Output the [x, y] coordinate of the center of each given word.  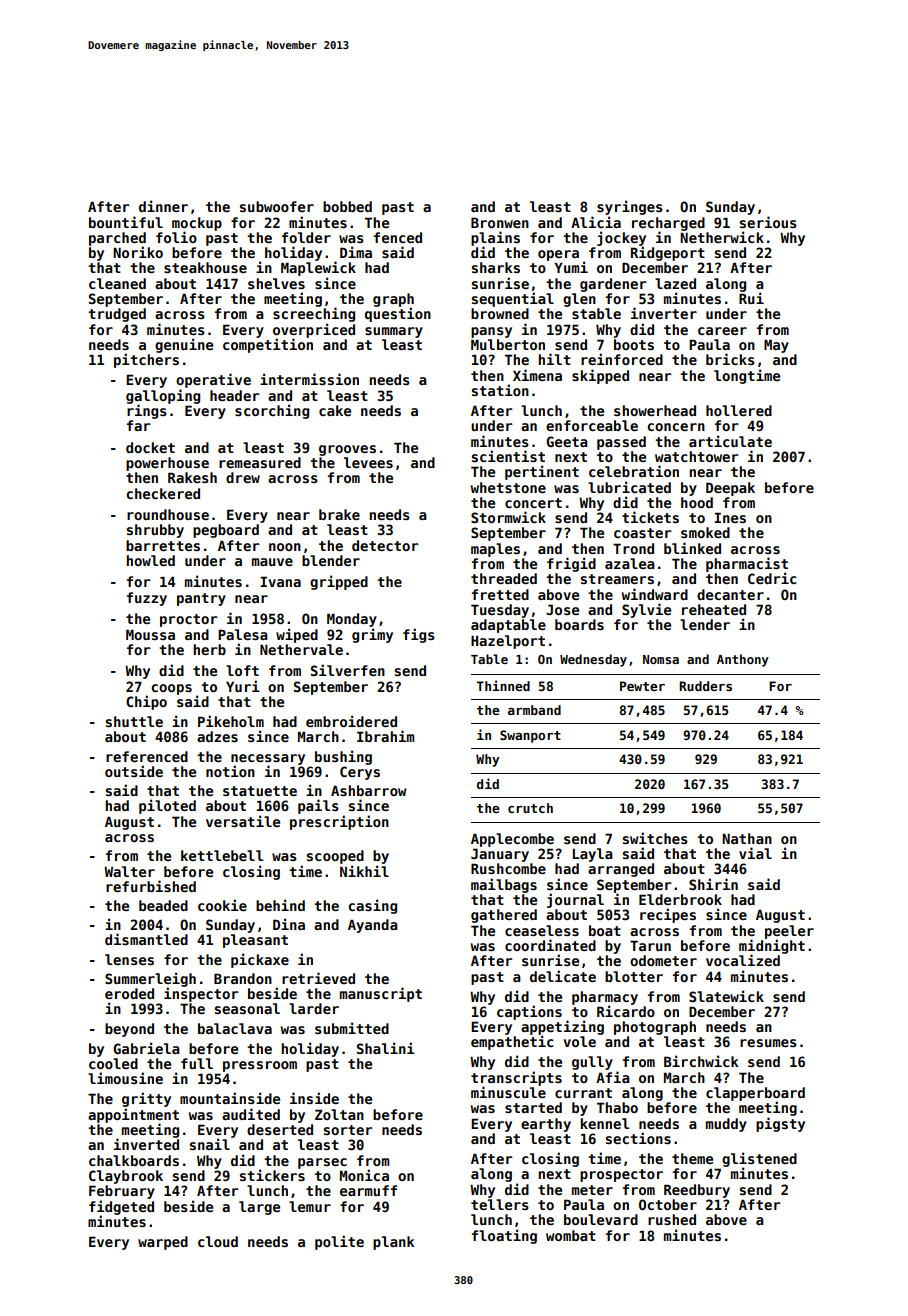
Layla [593, 855]
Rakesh [192, 477]
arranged [621, 870]
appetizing [562, 1028]
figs [419, 635]
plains [495, 238]
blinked [692, 548]
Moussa [150, 634]
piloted [167, 806]
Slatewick [726, 996]
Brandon [243, 978]
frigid [571, 564]
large [259, 1208]
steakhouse [205, 267]
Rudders [705, 686]
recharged [668, 224]
